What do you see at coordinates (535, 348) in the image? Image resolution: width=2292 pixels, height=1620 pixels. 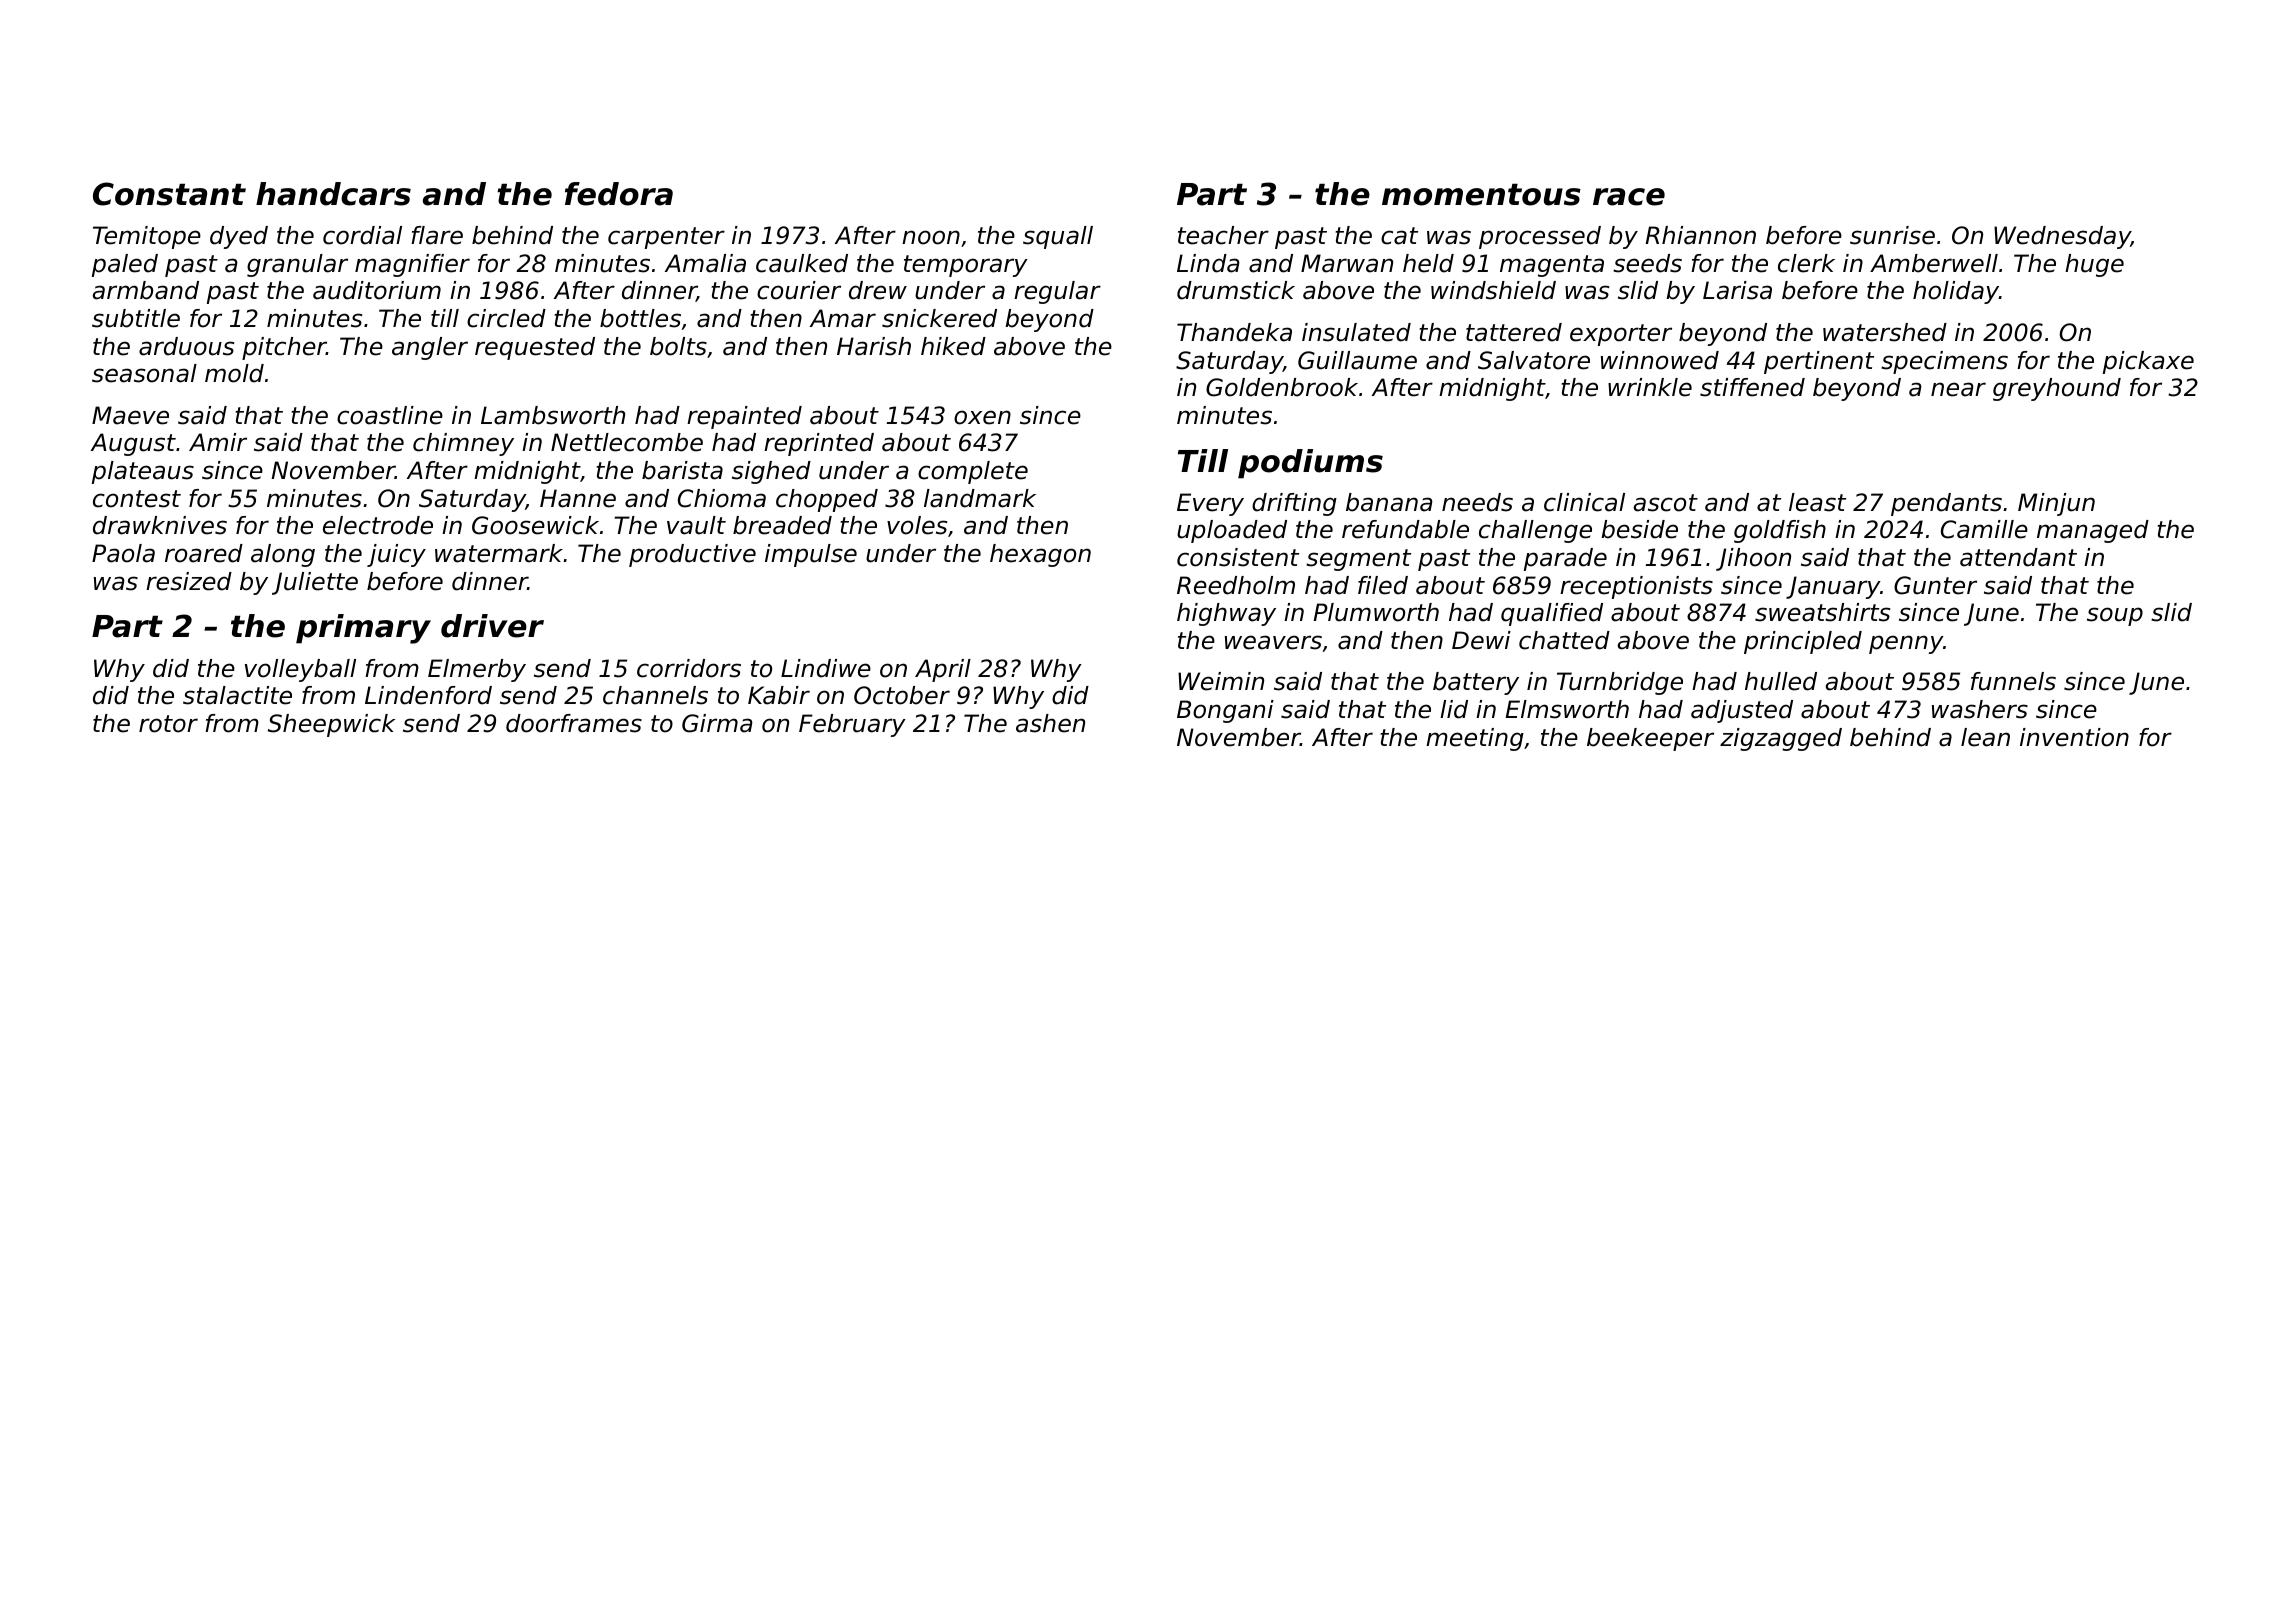 I see `requested` at bounding box center [535, 348].
